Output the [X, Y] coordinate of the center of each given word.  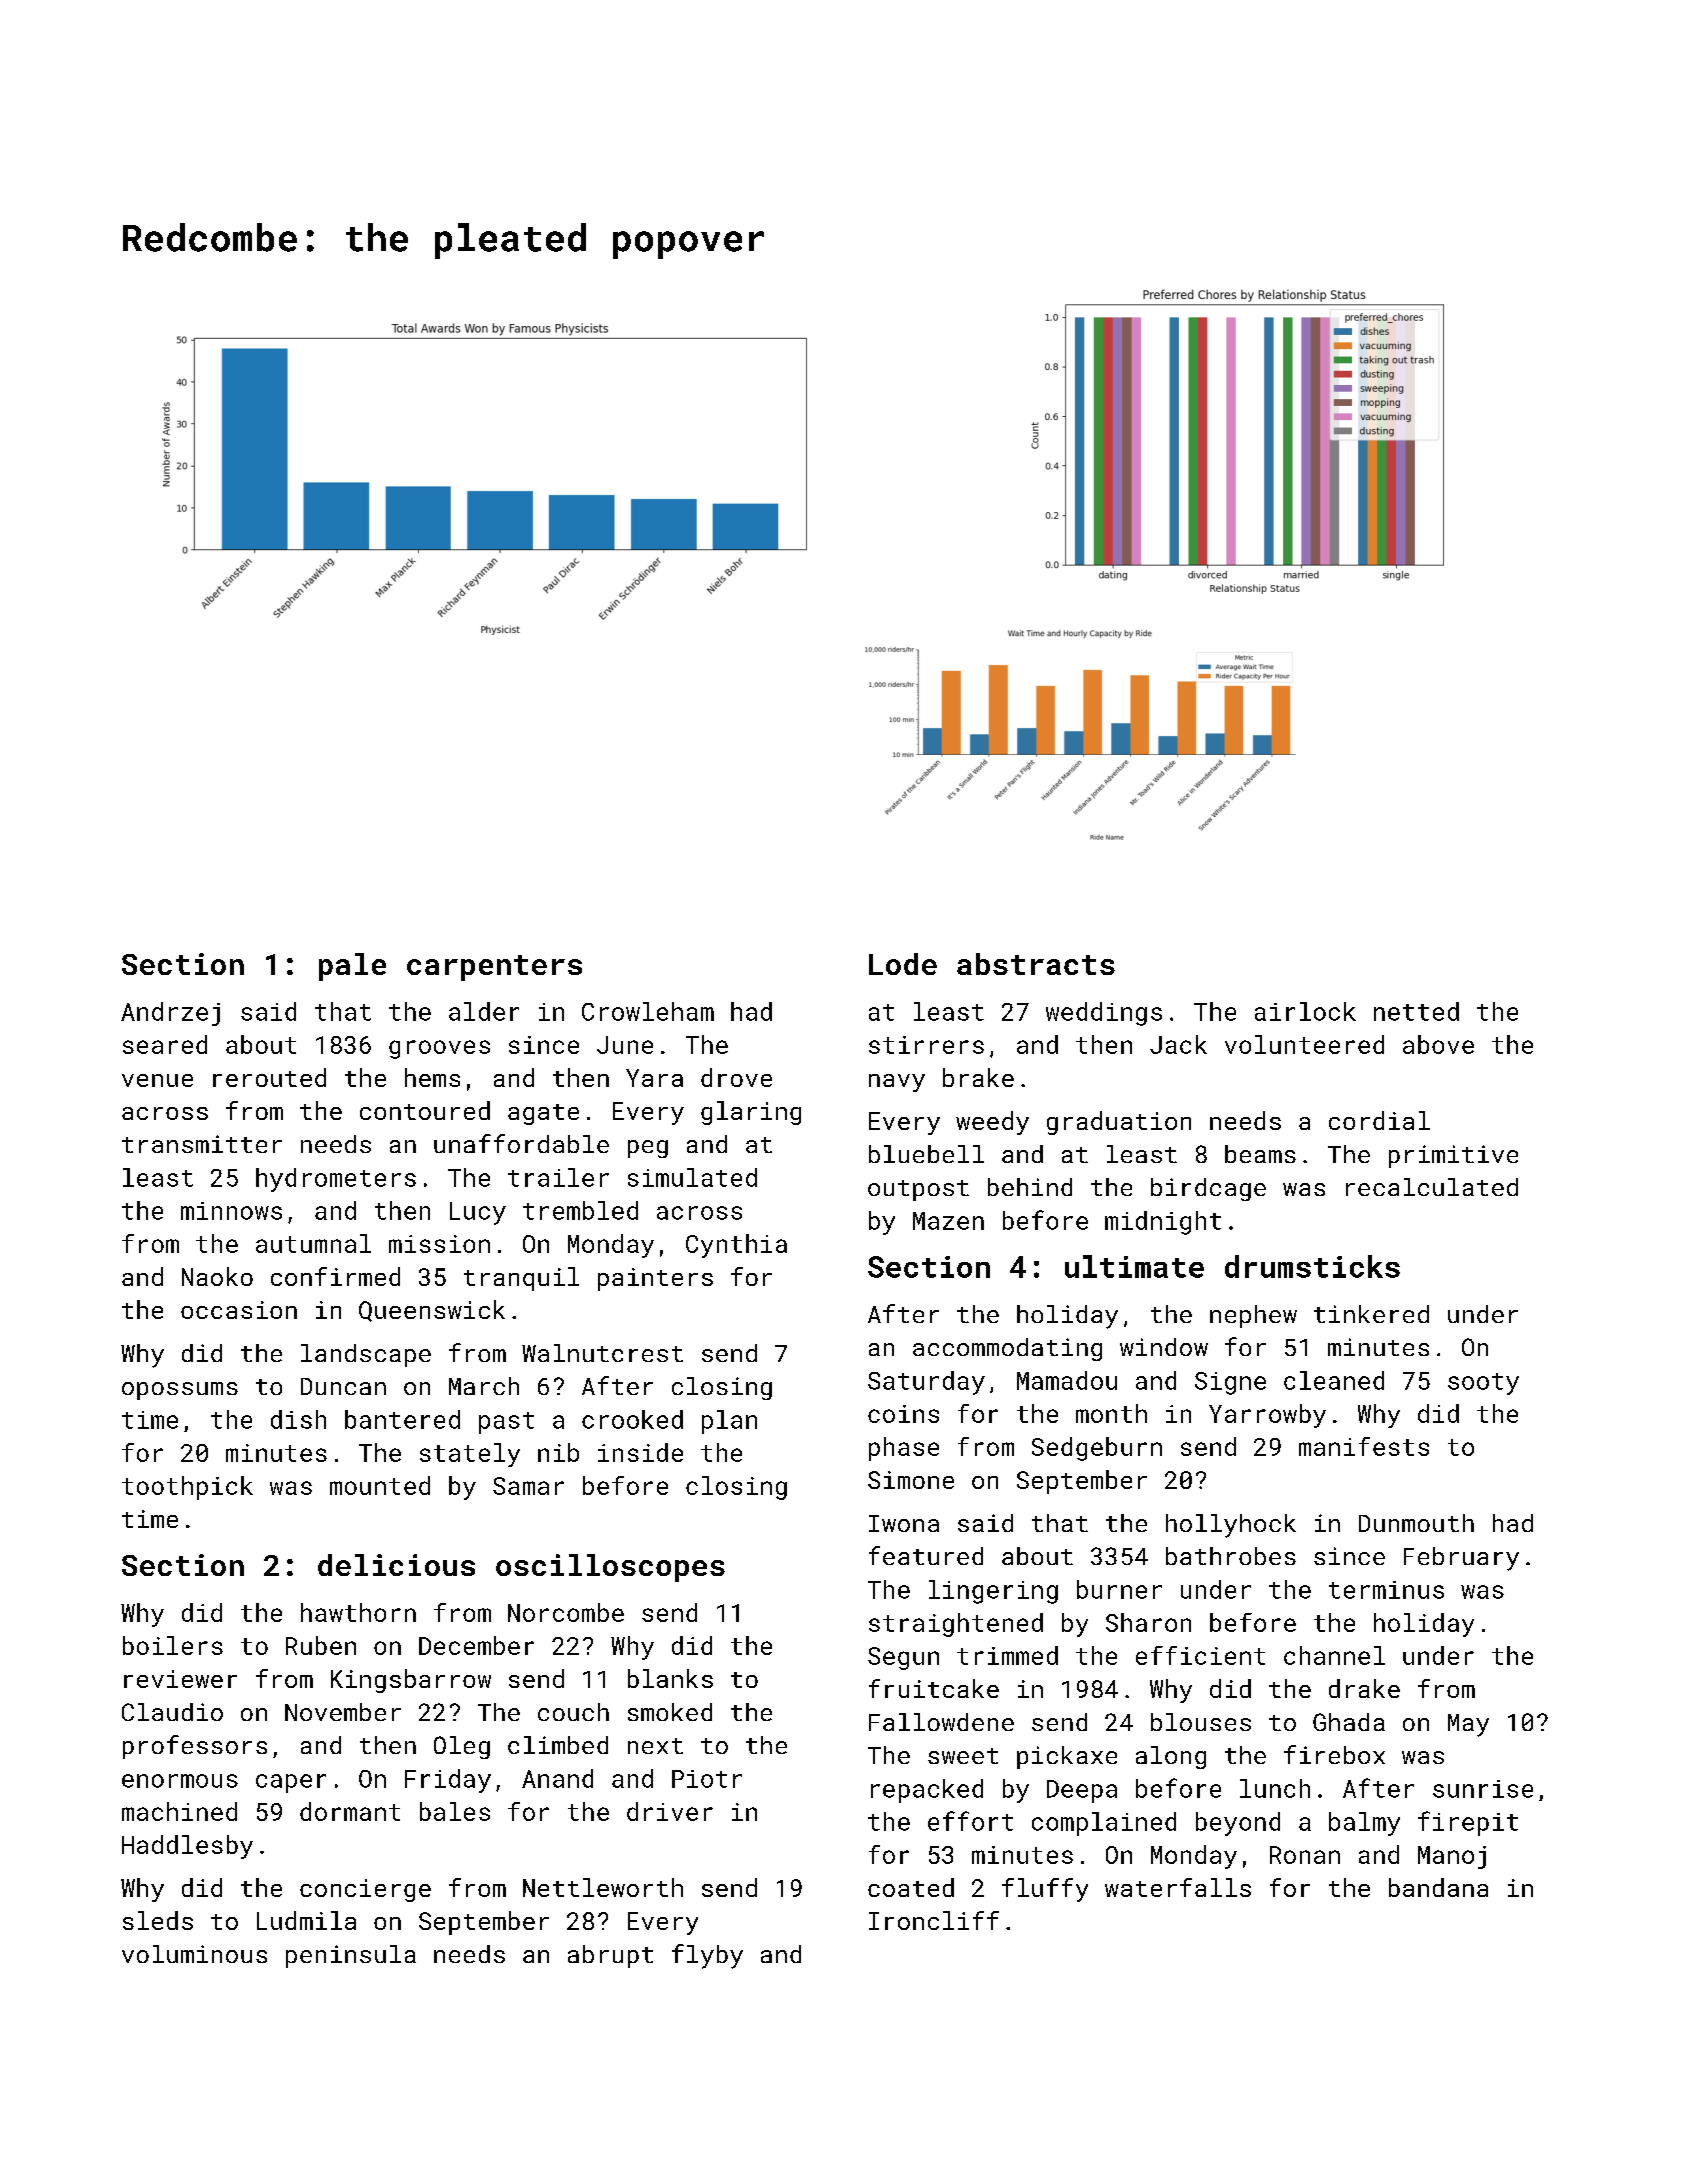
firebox [1334, 1754]
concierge [365, 1890]
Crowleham [648, 1011]
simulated [692, 1177]
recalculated [1432, 1187]
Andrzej [170, 1014]
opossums [180, 1391]
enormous [180, 1781]
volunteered [1304, 1044]
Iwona [904, 1523]
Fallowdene [941, 1722]
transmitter [202, 1144]
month [1111, 1413]
